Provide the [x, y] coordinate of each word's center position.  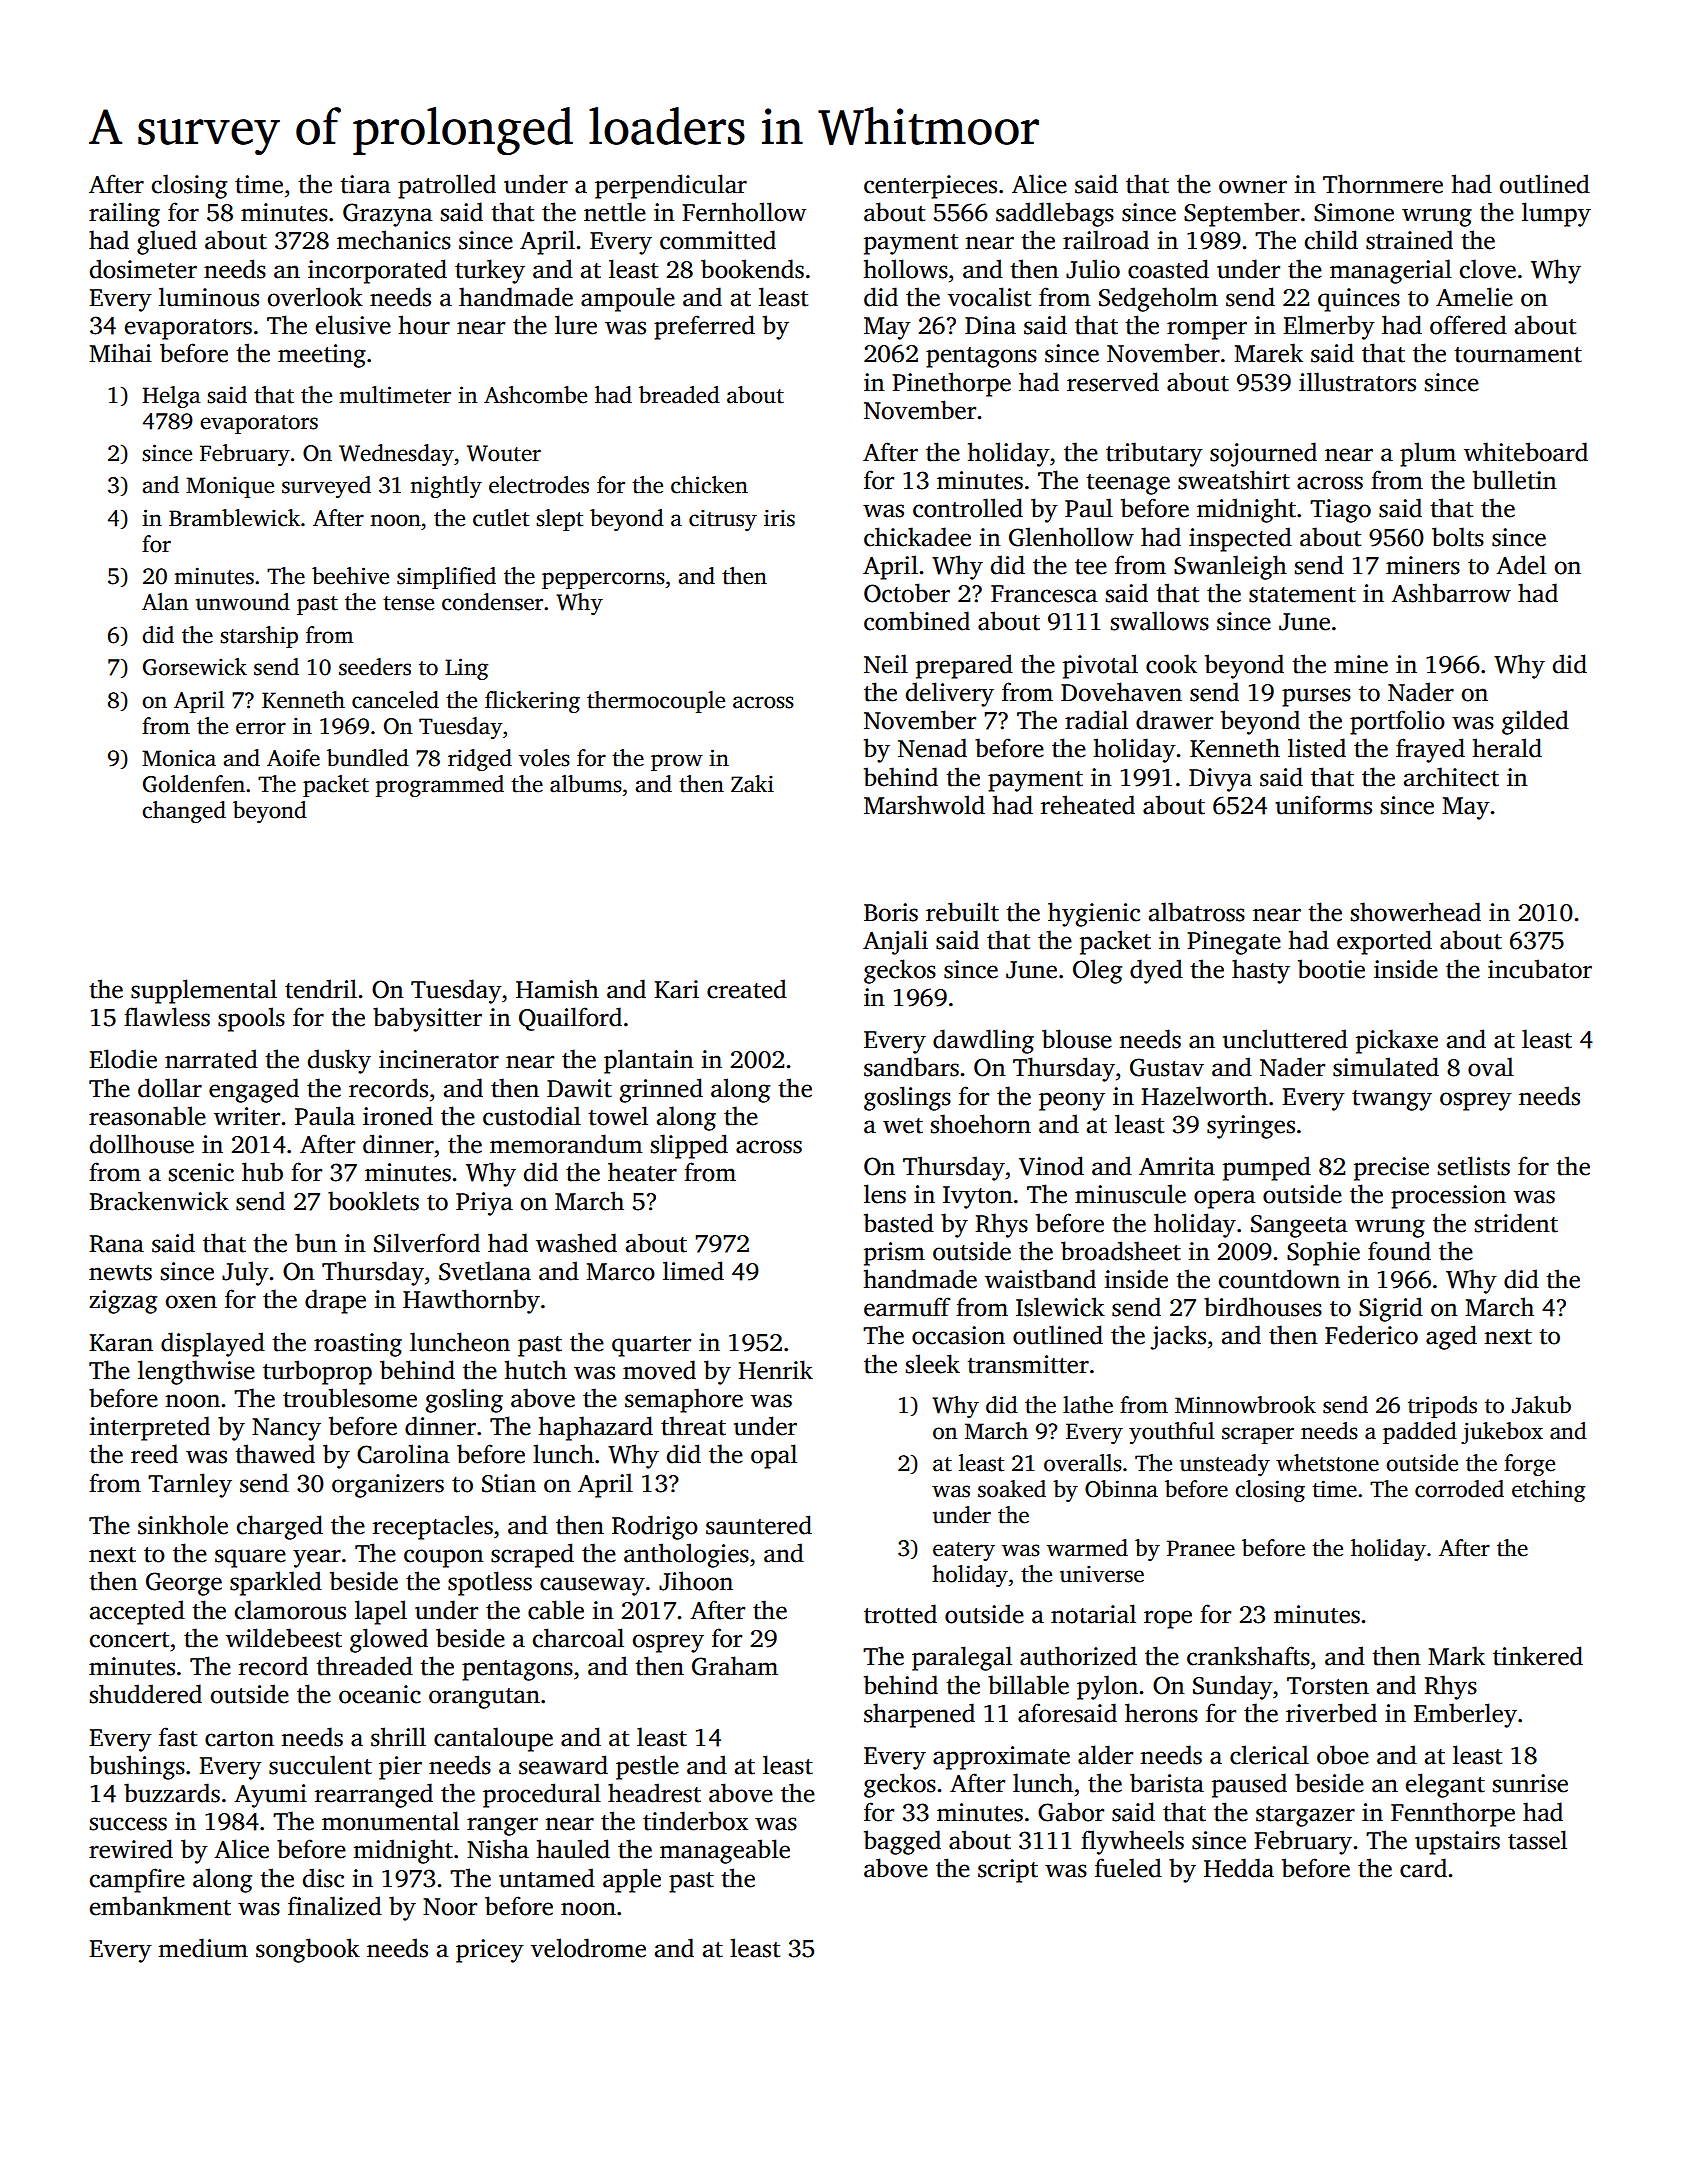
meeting [322, 356]
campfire [137, 1880]
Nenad [932, 748]
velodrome [588, 1948]
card [1423, 1868]
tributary [1154, 454]
